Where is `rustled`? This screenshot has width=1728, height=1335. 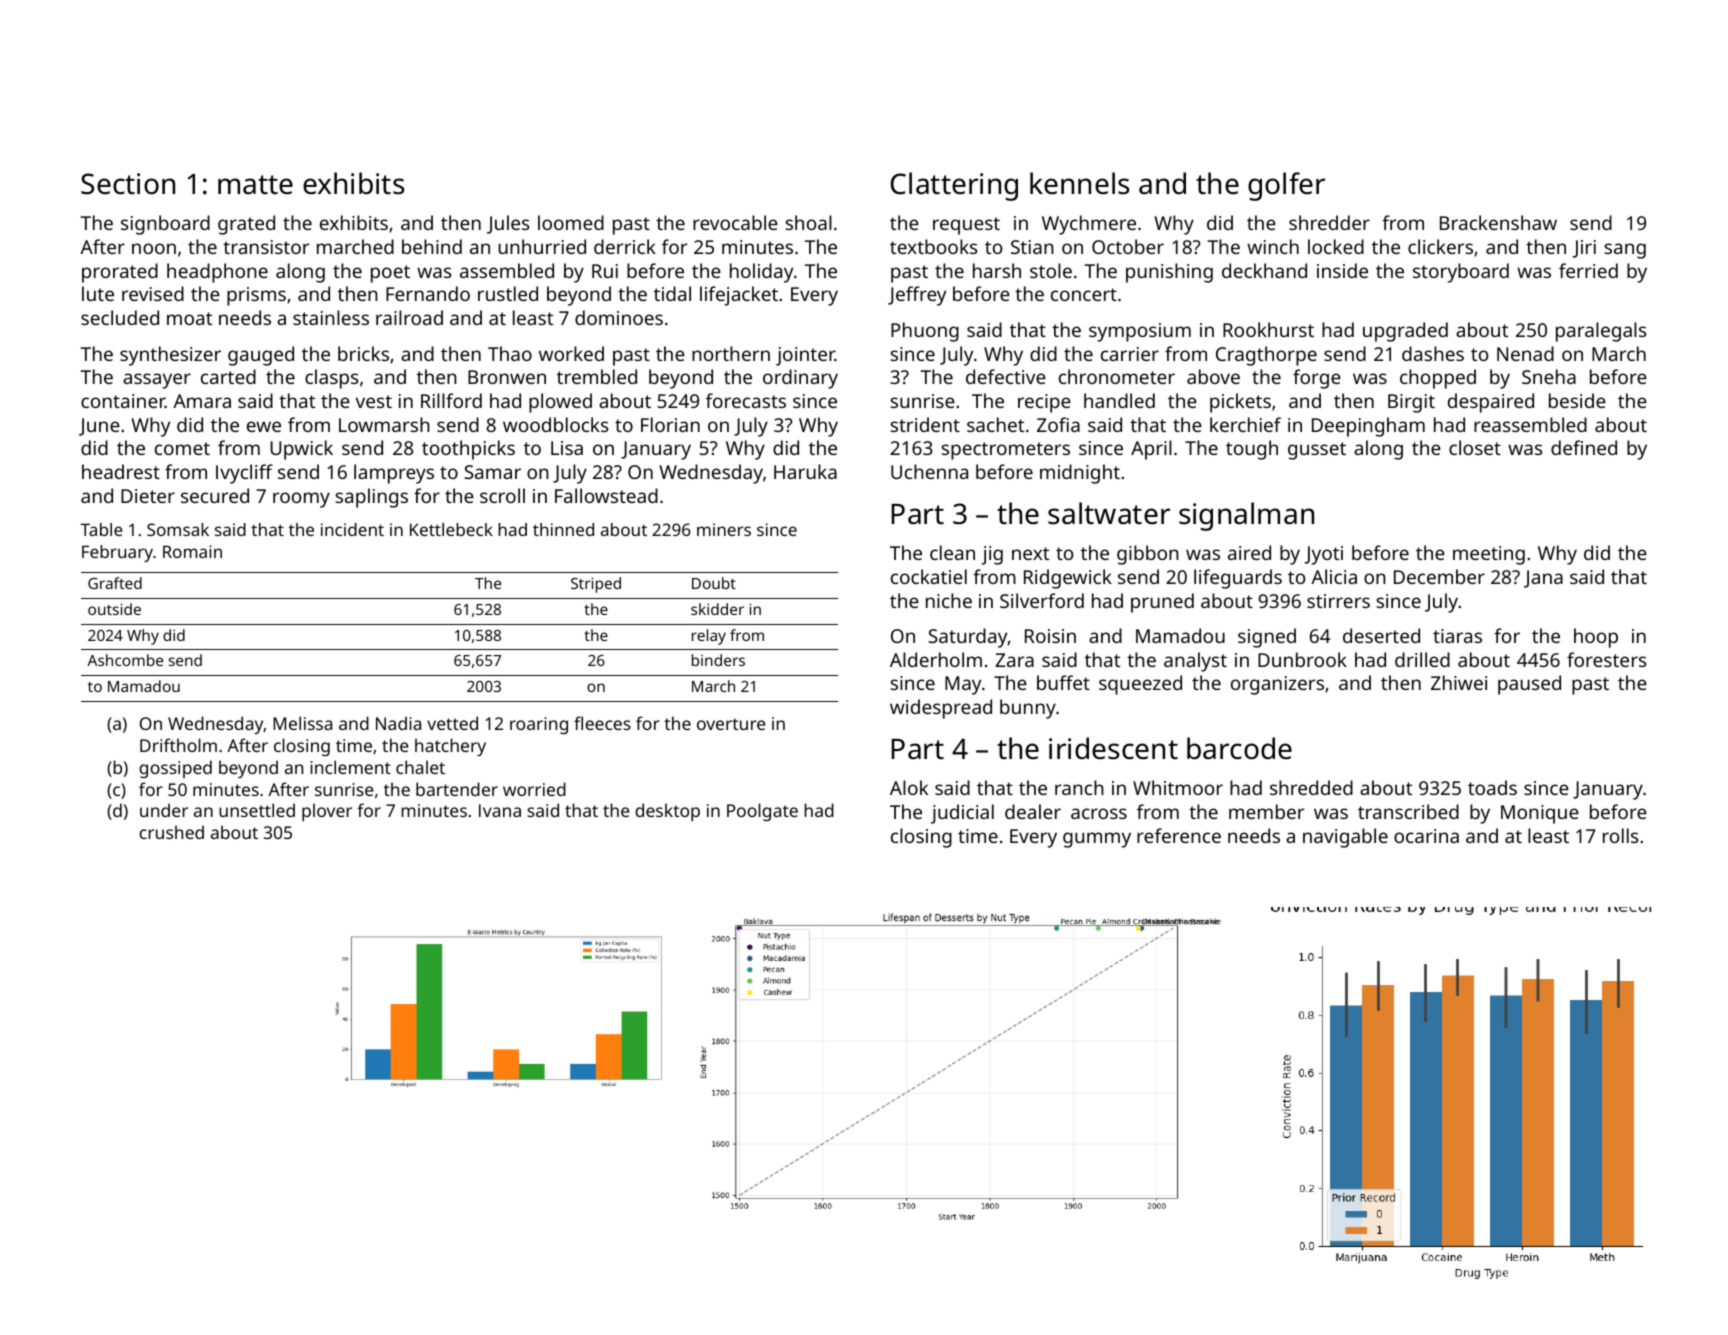
rustled is located at coordinates (508, 293).
